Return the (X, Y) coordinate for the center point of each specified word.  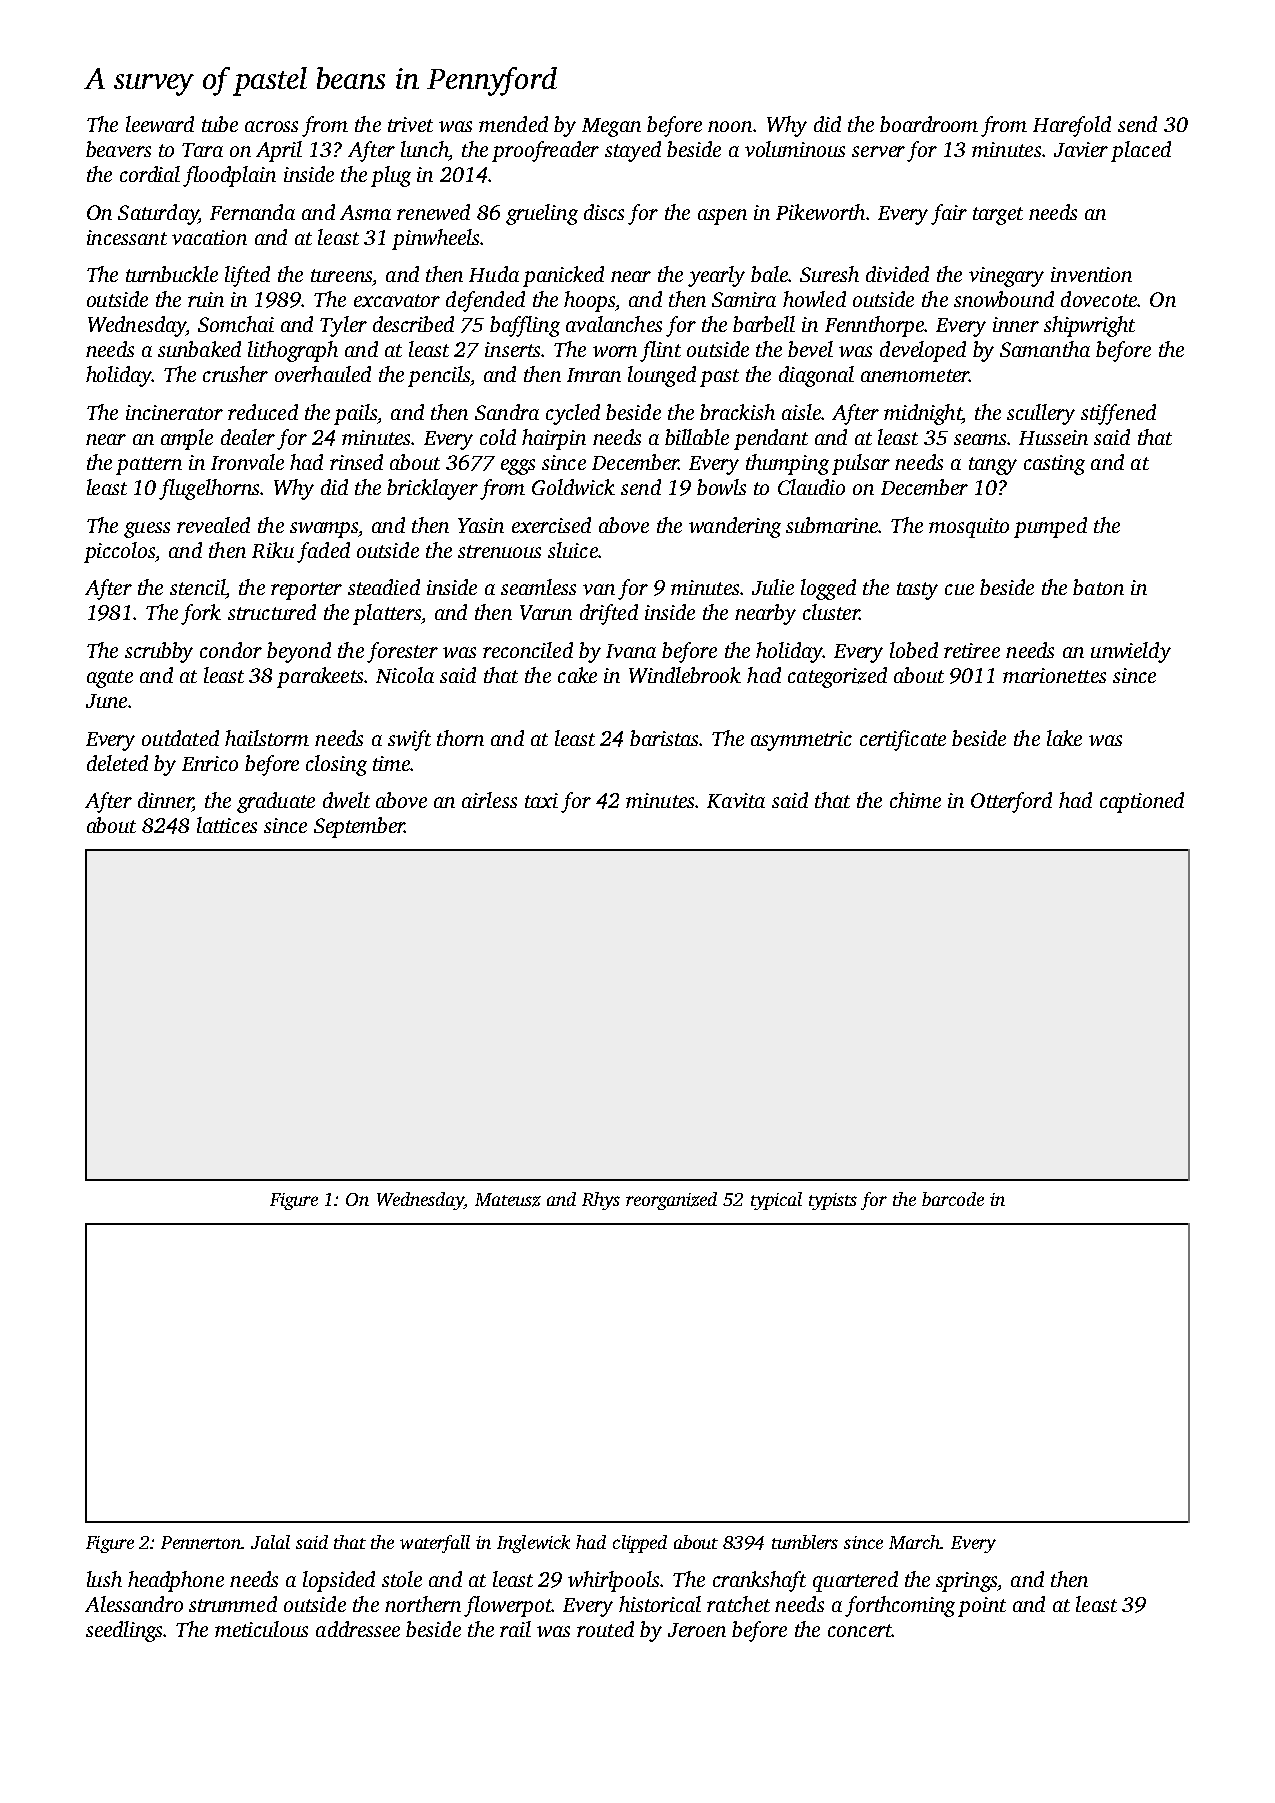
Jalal (270, 1542)
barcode (953, 1199)
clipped (640, 1544)
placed (1141, 151)
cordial (150, 174)
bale (769, 274)
